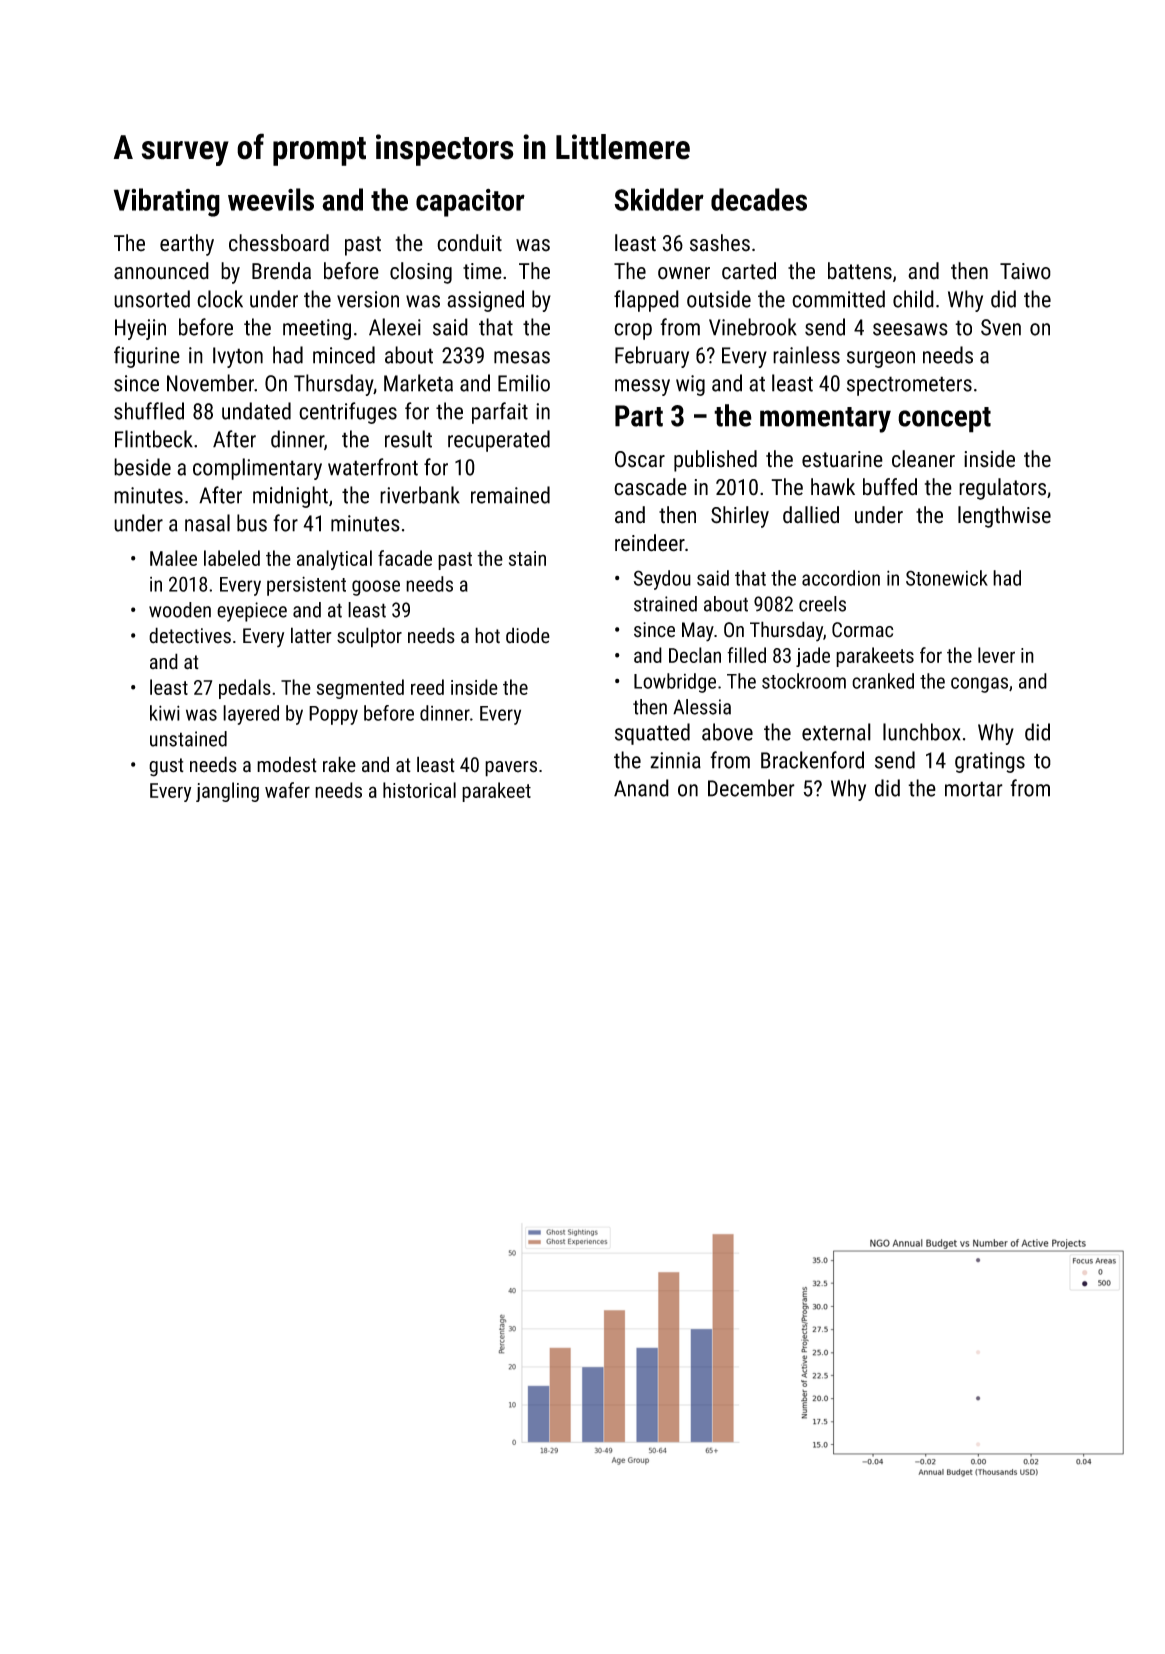  Describe the element at coordinates (720, 243) in the document. I see `sashes` at that location.
